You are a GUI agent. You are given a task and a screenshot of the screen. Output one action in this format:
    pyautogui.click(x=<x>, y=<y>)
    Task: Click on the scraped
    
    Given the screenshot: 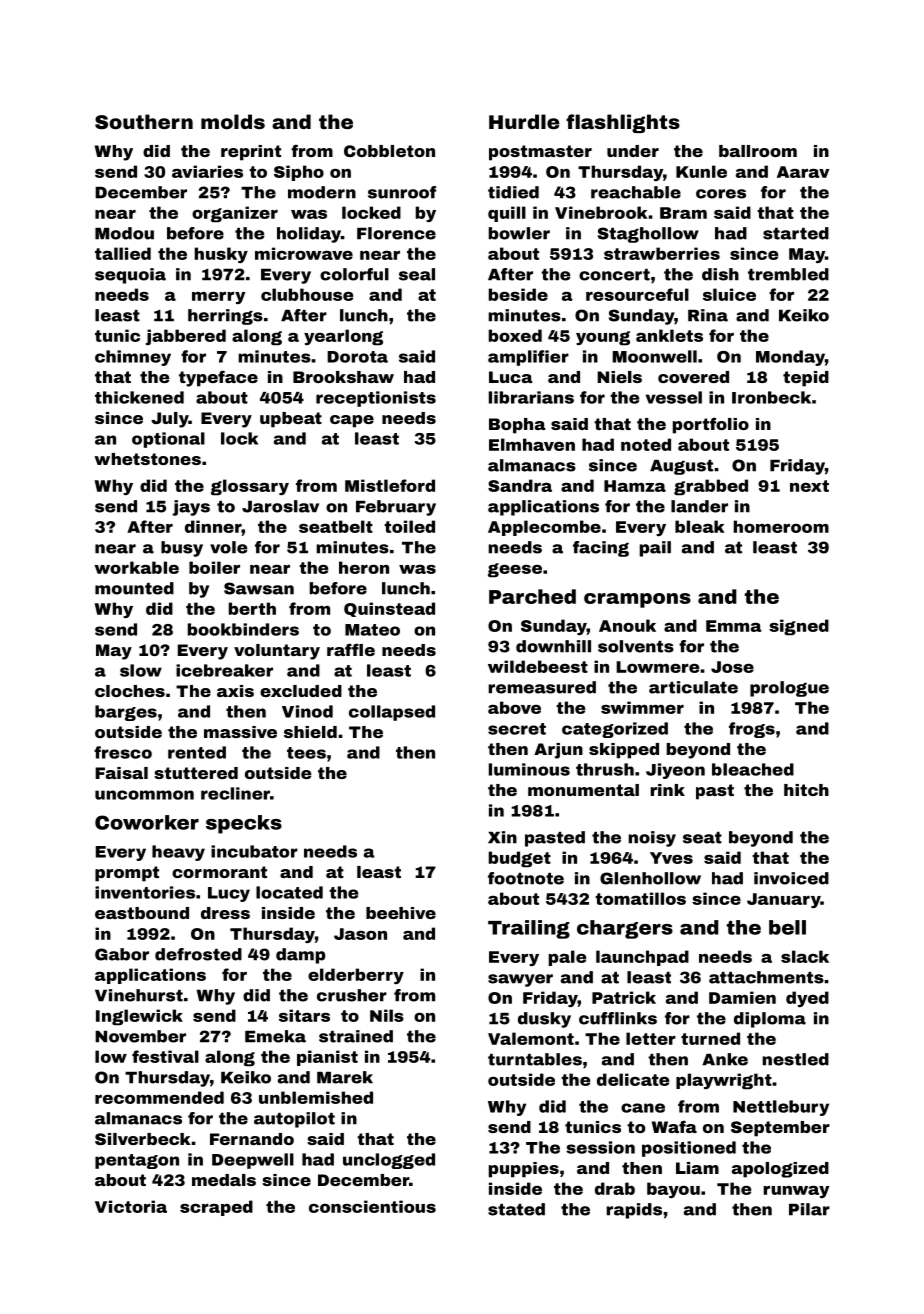 What is the action you would take?
    pyautogui.click(x=216, y=1208)
